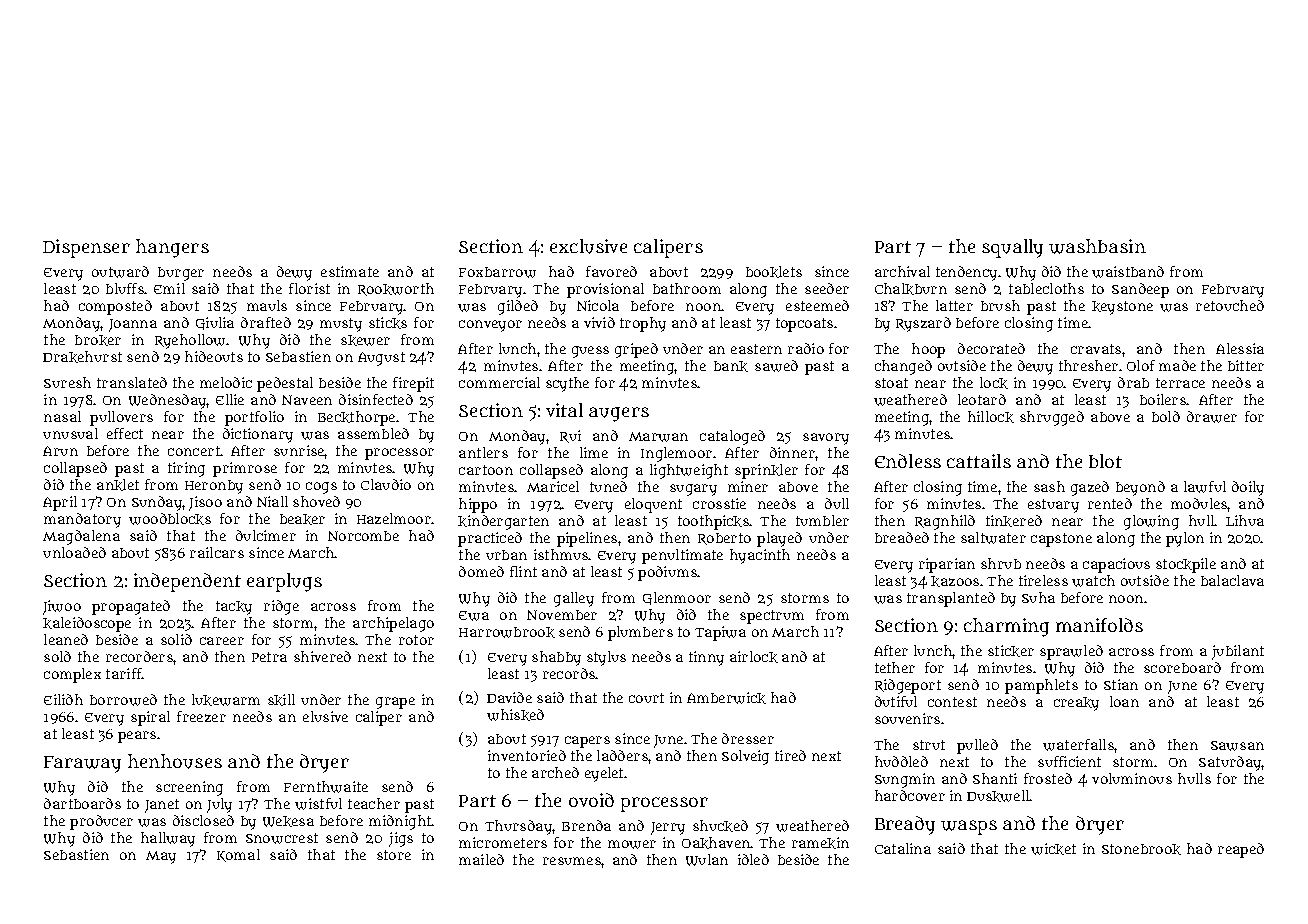  Describe the element at coordinates (527, 755) in the image. I see `inventoried` at that location.
